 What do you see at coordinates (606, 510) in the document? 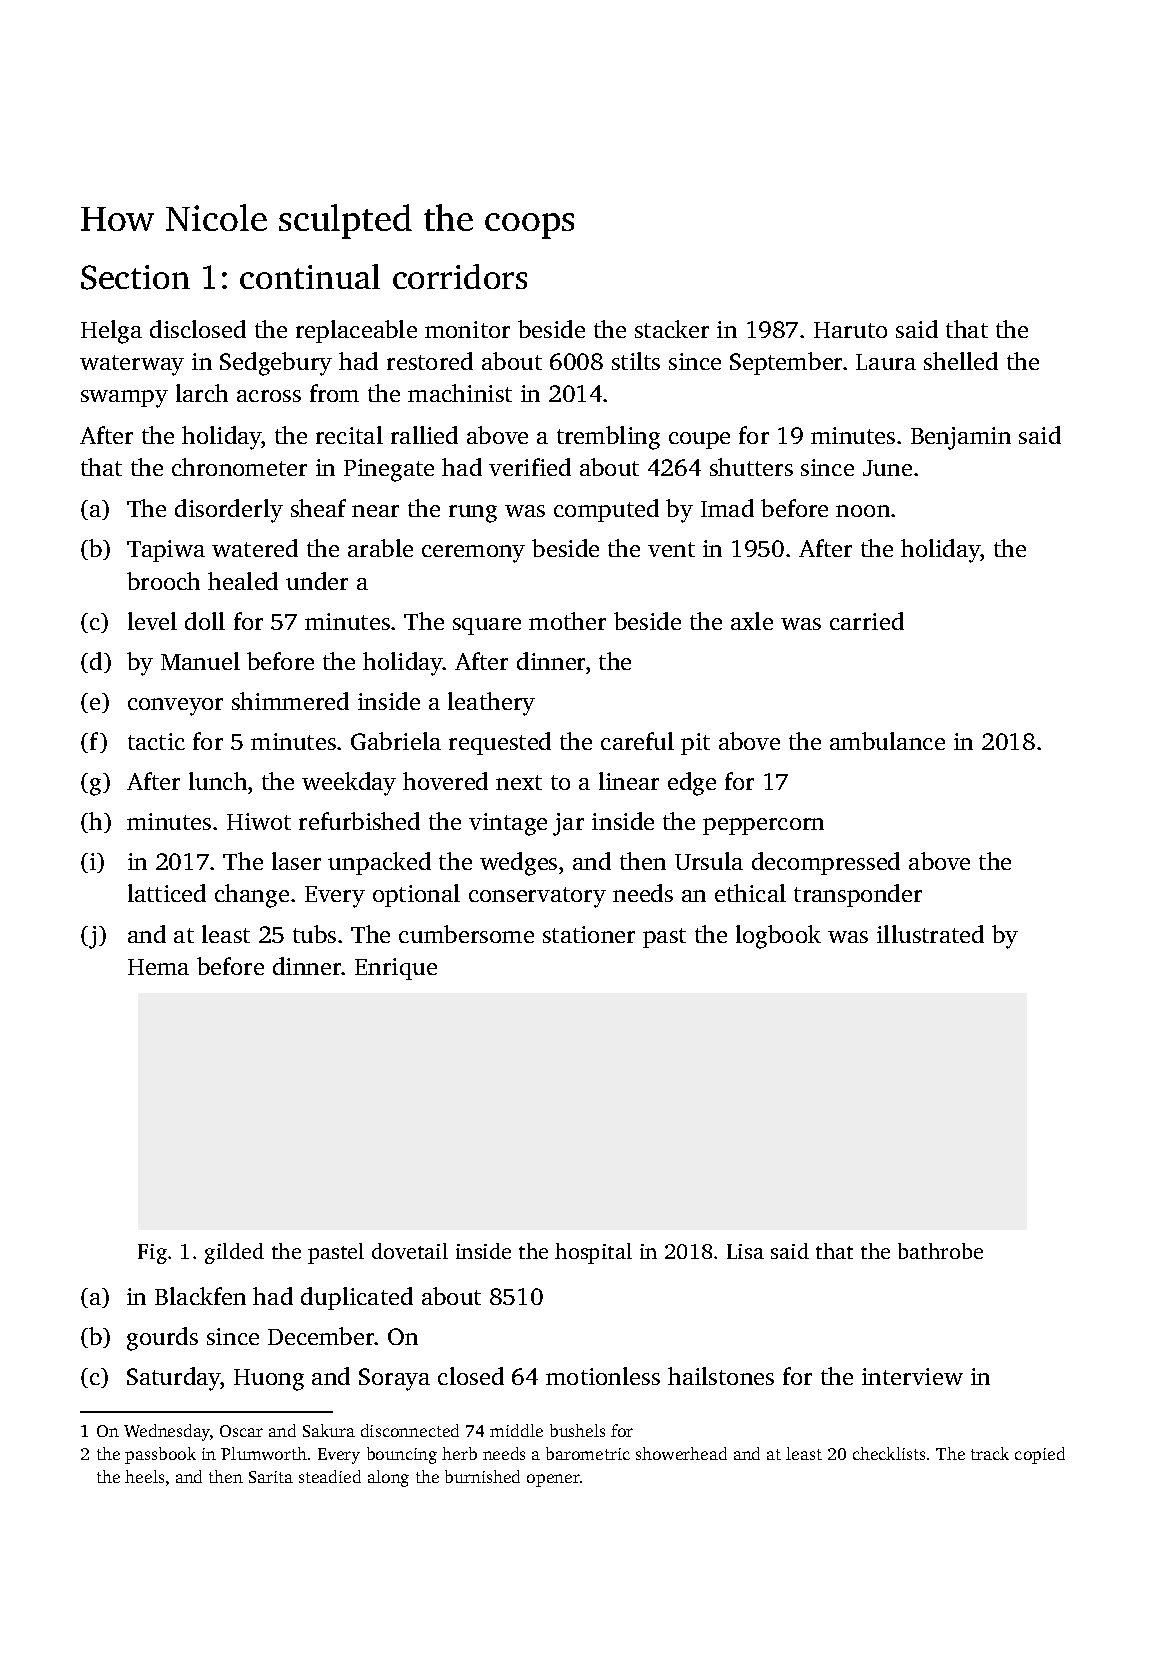
I see `computed` at bounding box center [606, 510].
